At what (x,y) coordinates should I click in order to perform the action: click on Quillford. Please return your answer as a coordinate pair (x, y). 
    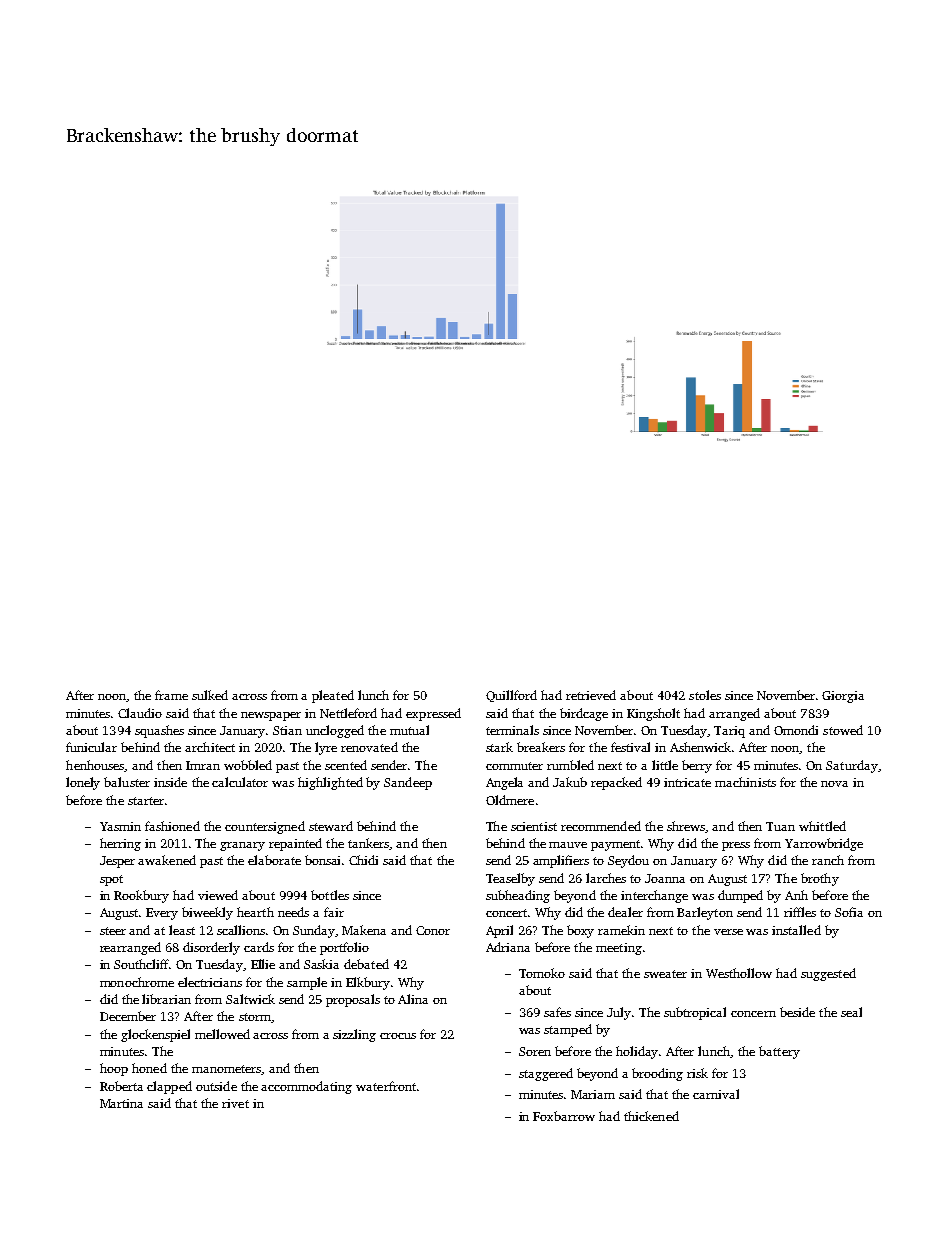
    Looking at the image, I should click on (511, 696).
